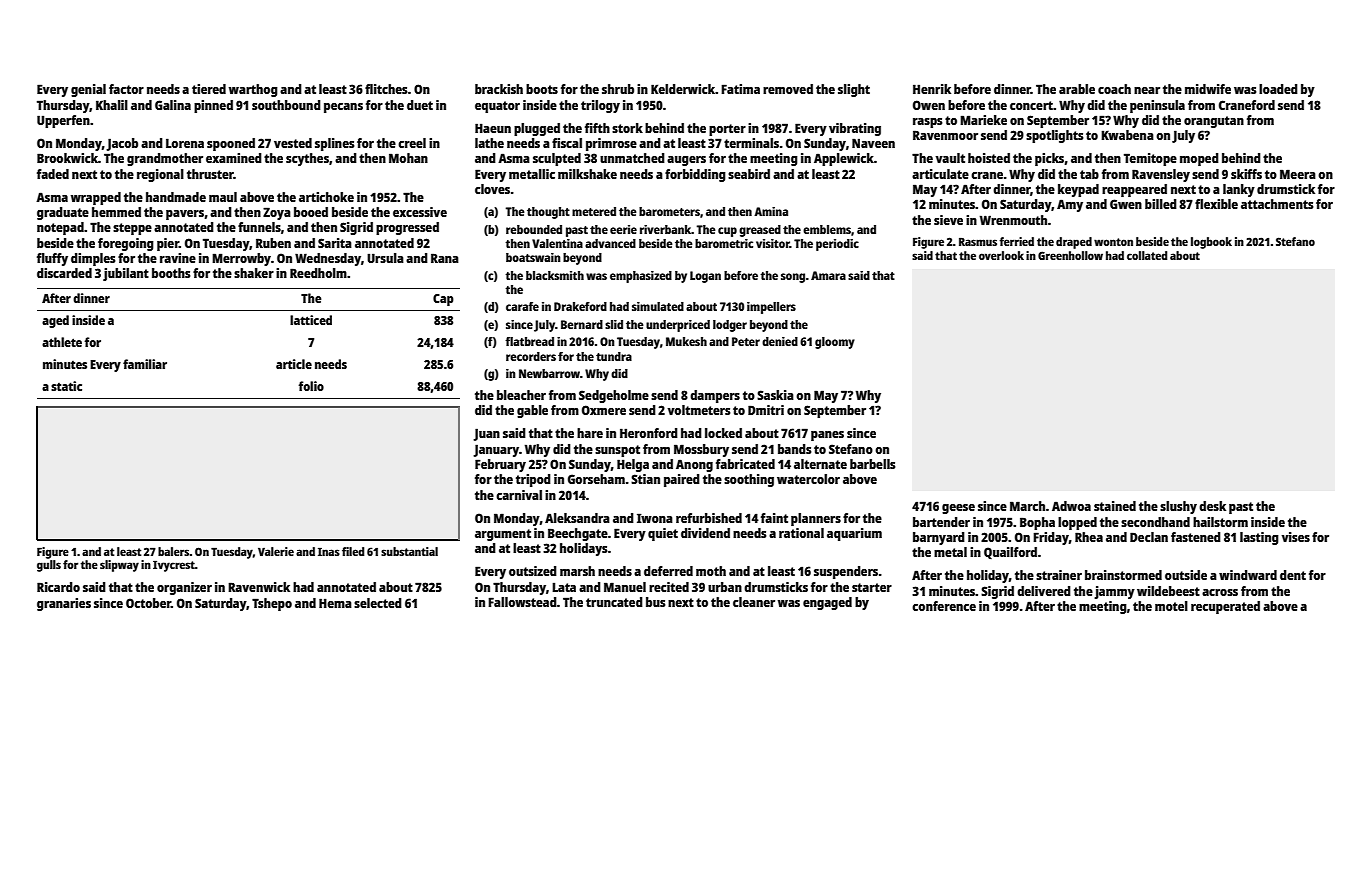 The width and height of the document is (1372, 887). I want to click on Upperfen, so click(63, 121).
